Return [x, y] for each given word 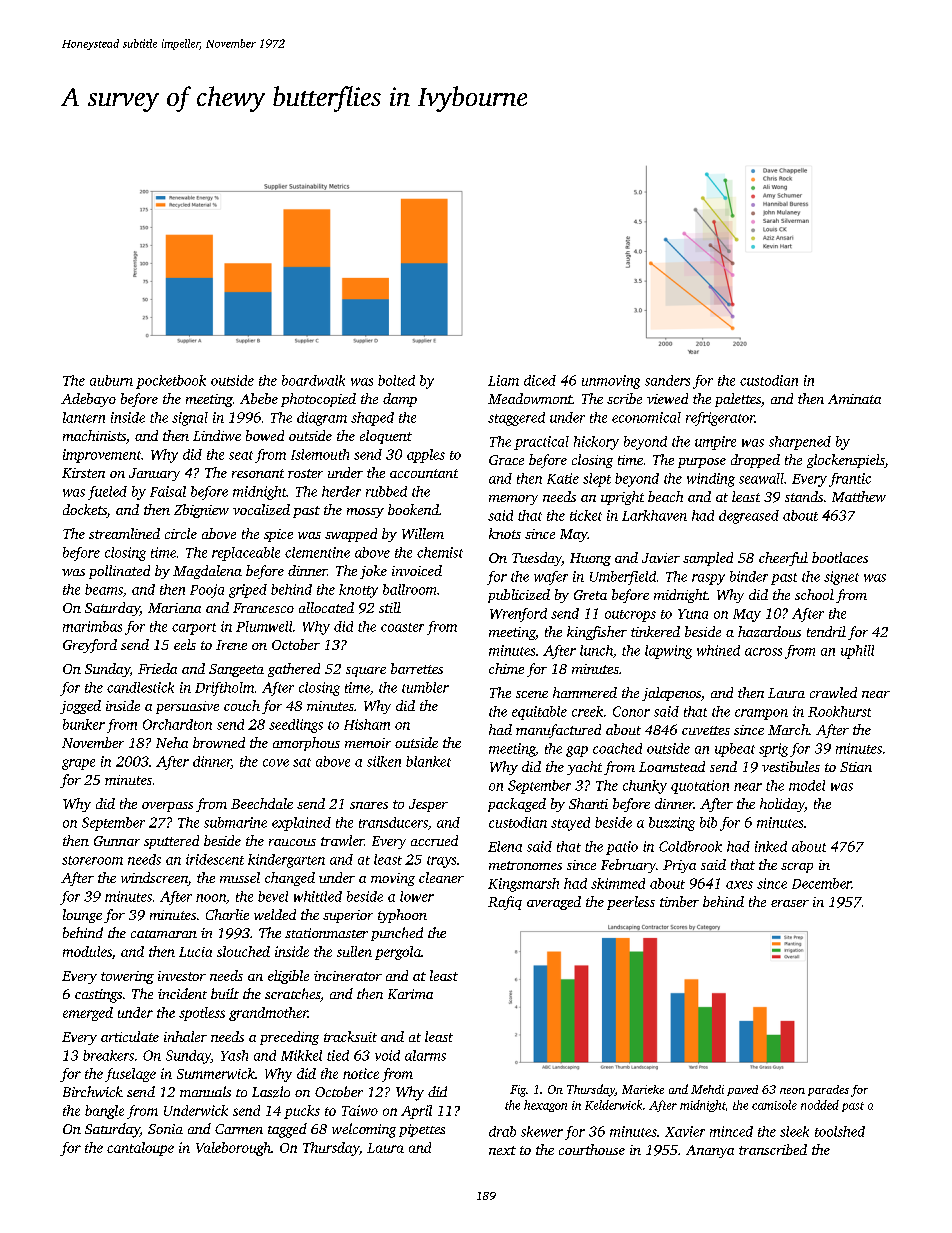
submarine [235, 822]
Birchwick [93, 1091]
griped [248, 591]
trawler [342, 840]
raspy [708, 579]
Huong [590, 559]
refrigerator [720, 419]
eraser [790, 903]
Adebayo [88, 400]
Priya [679, 866]
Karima [410, 994]
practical [541, 443]
